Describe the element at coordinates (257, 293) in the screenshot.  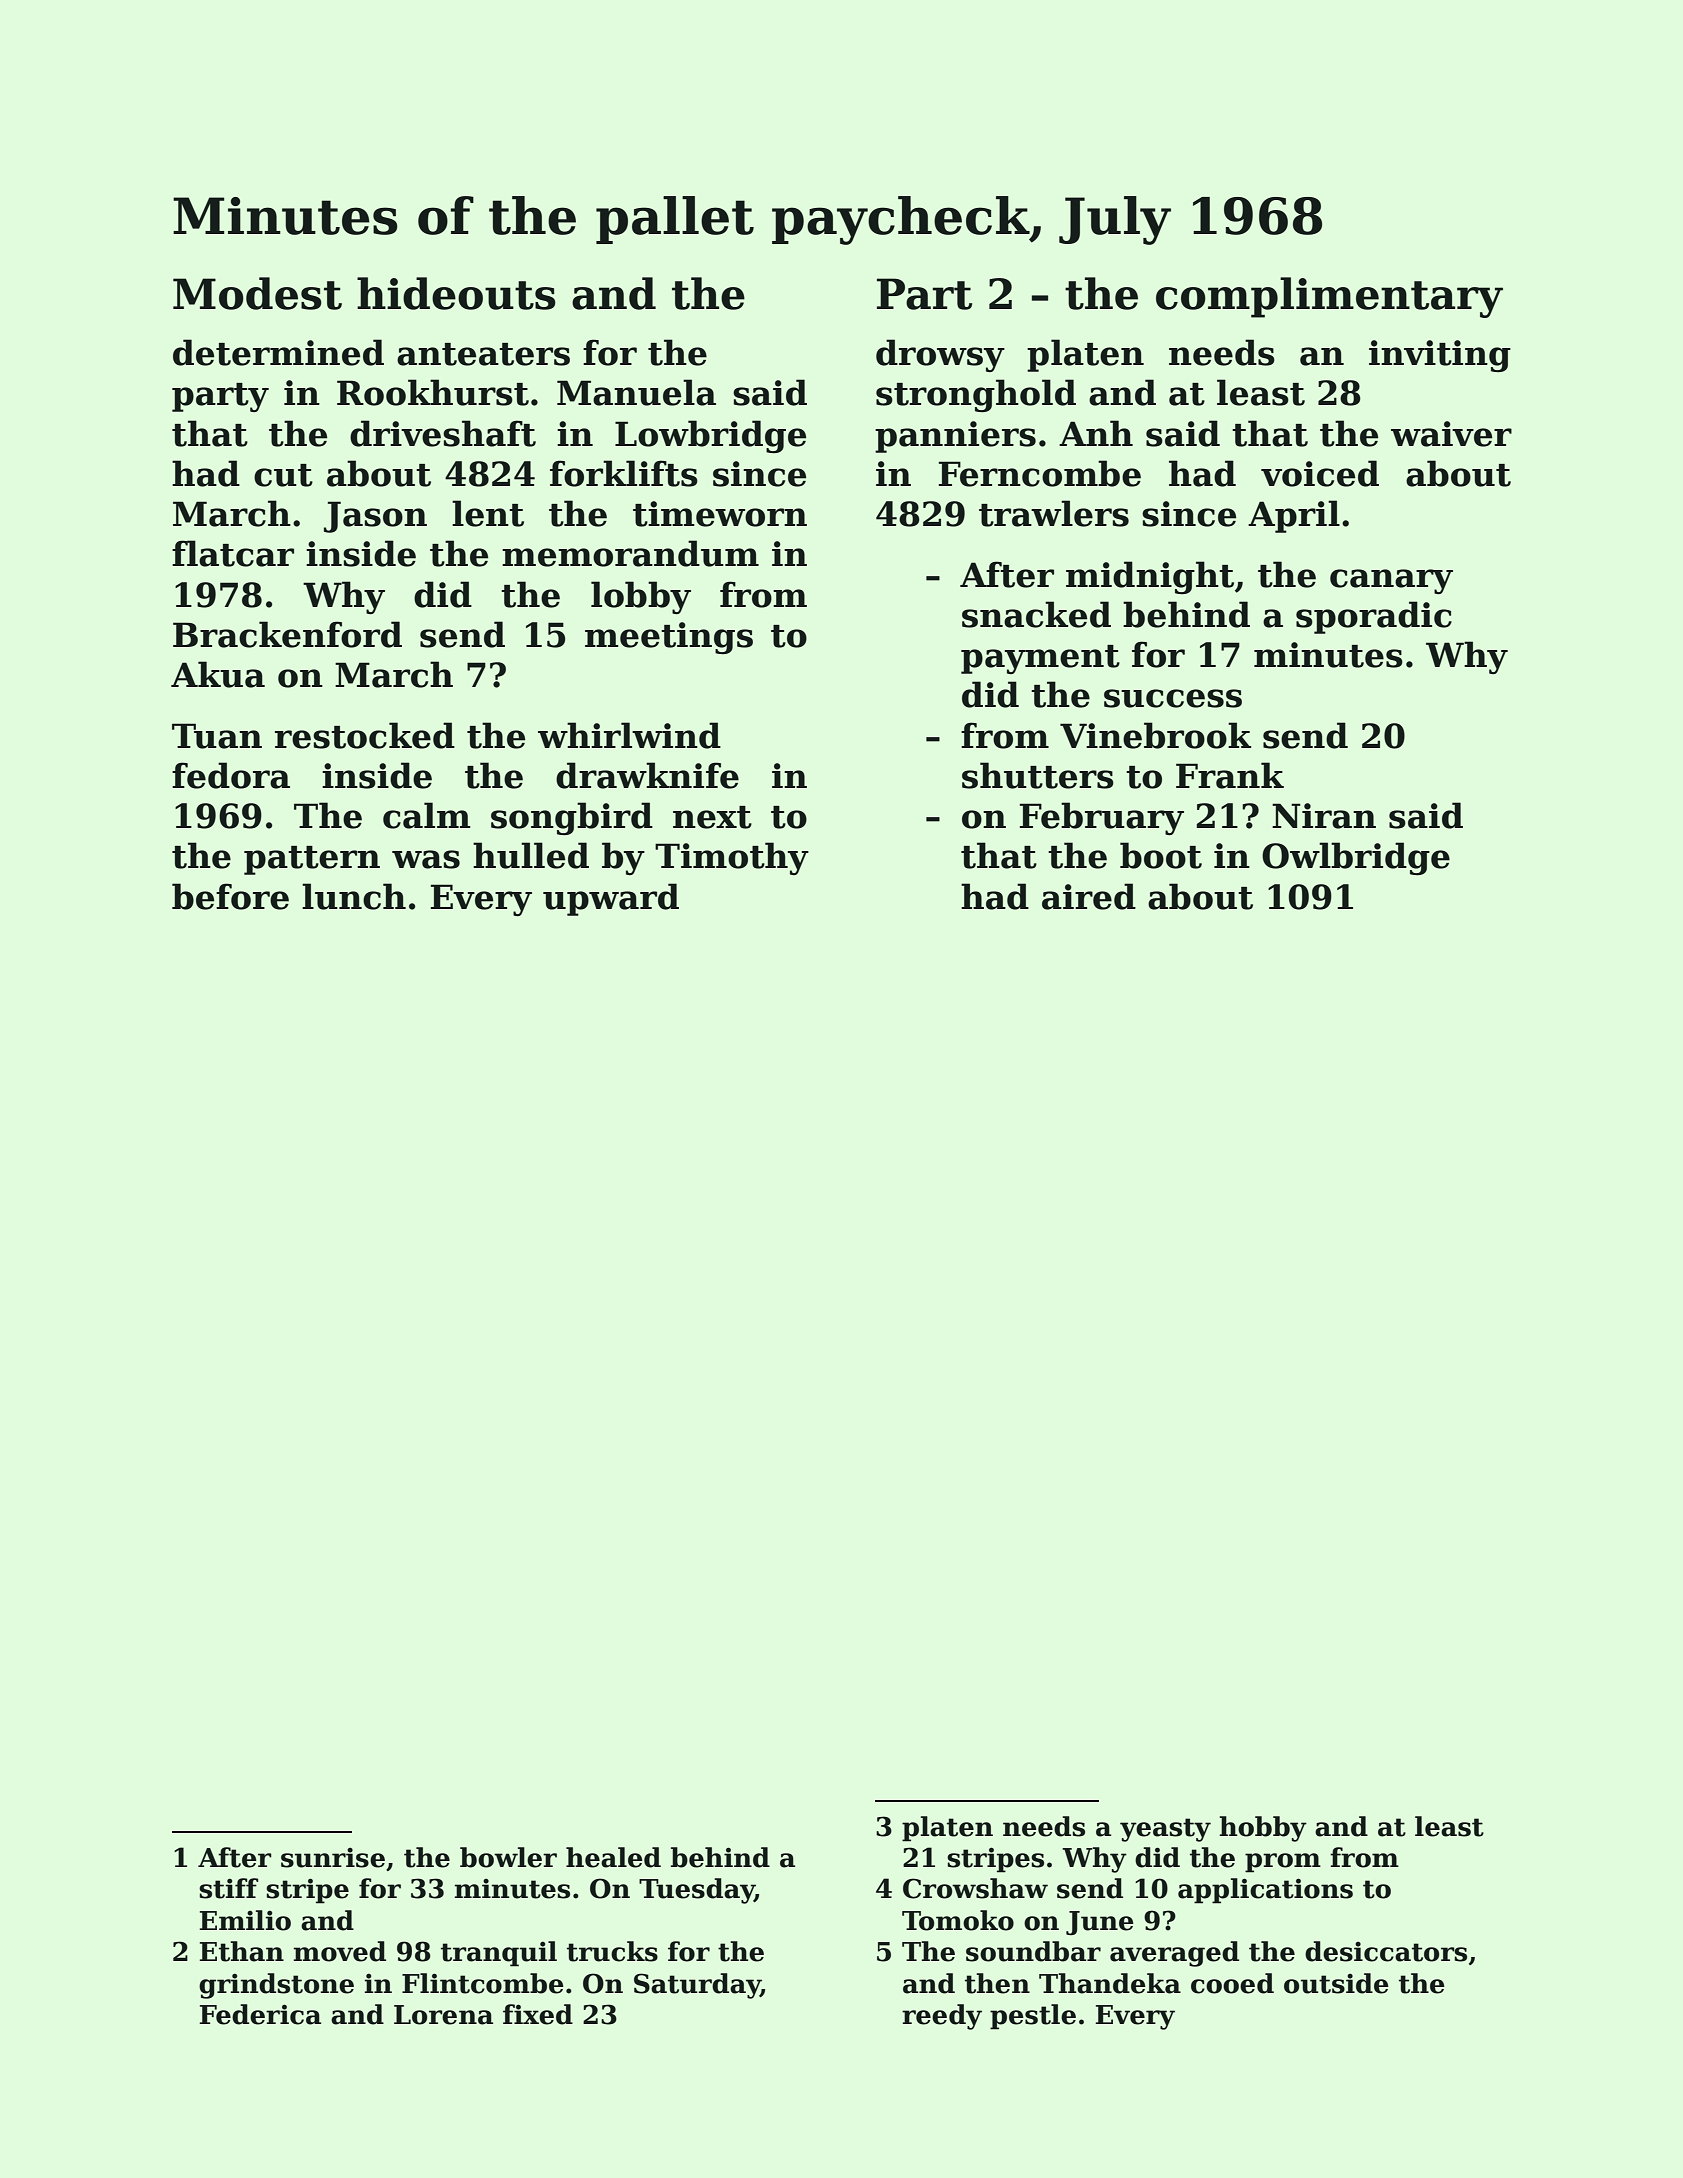
I see `Modest` at that location.
